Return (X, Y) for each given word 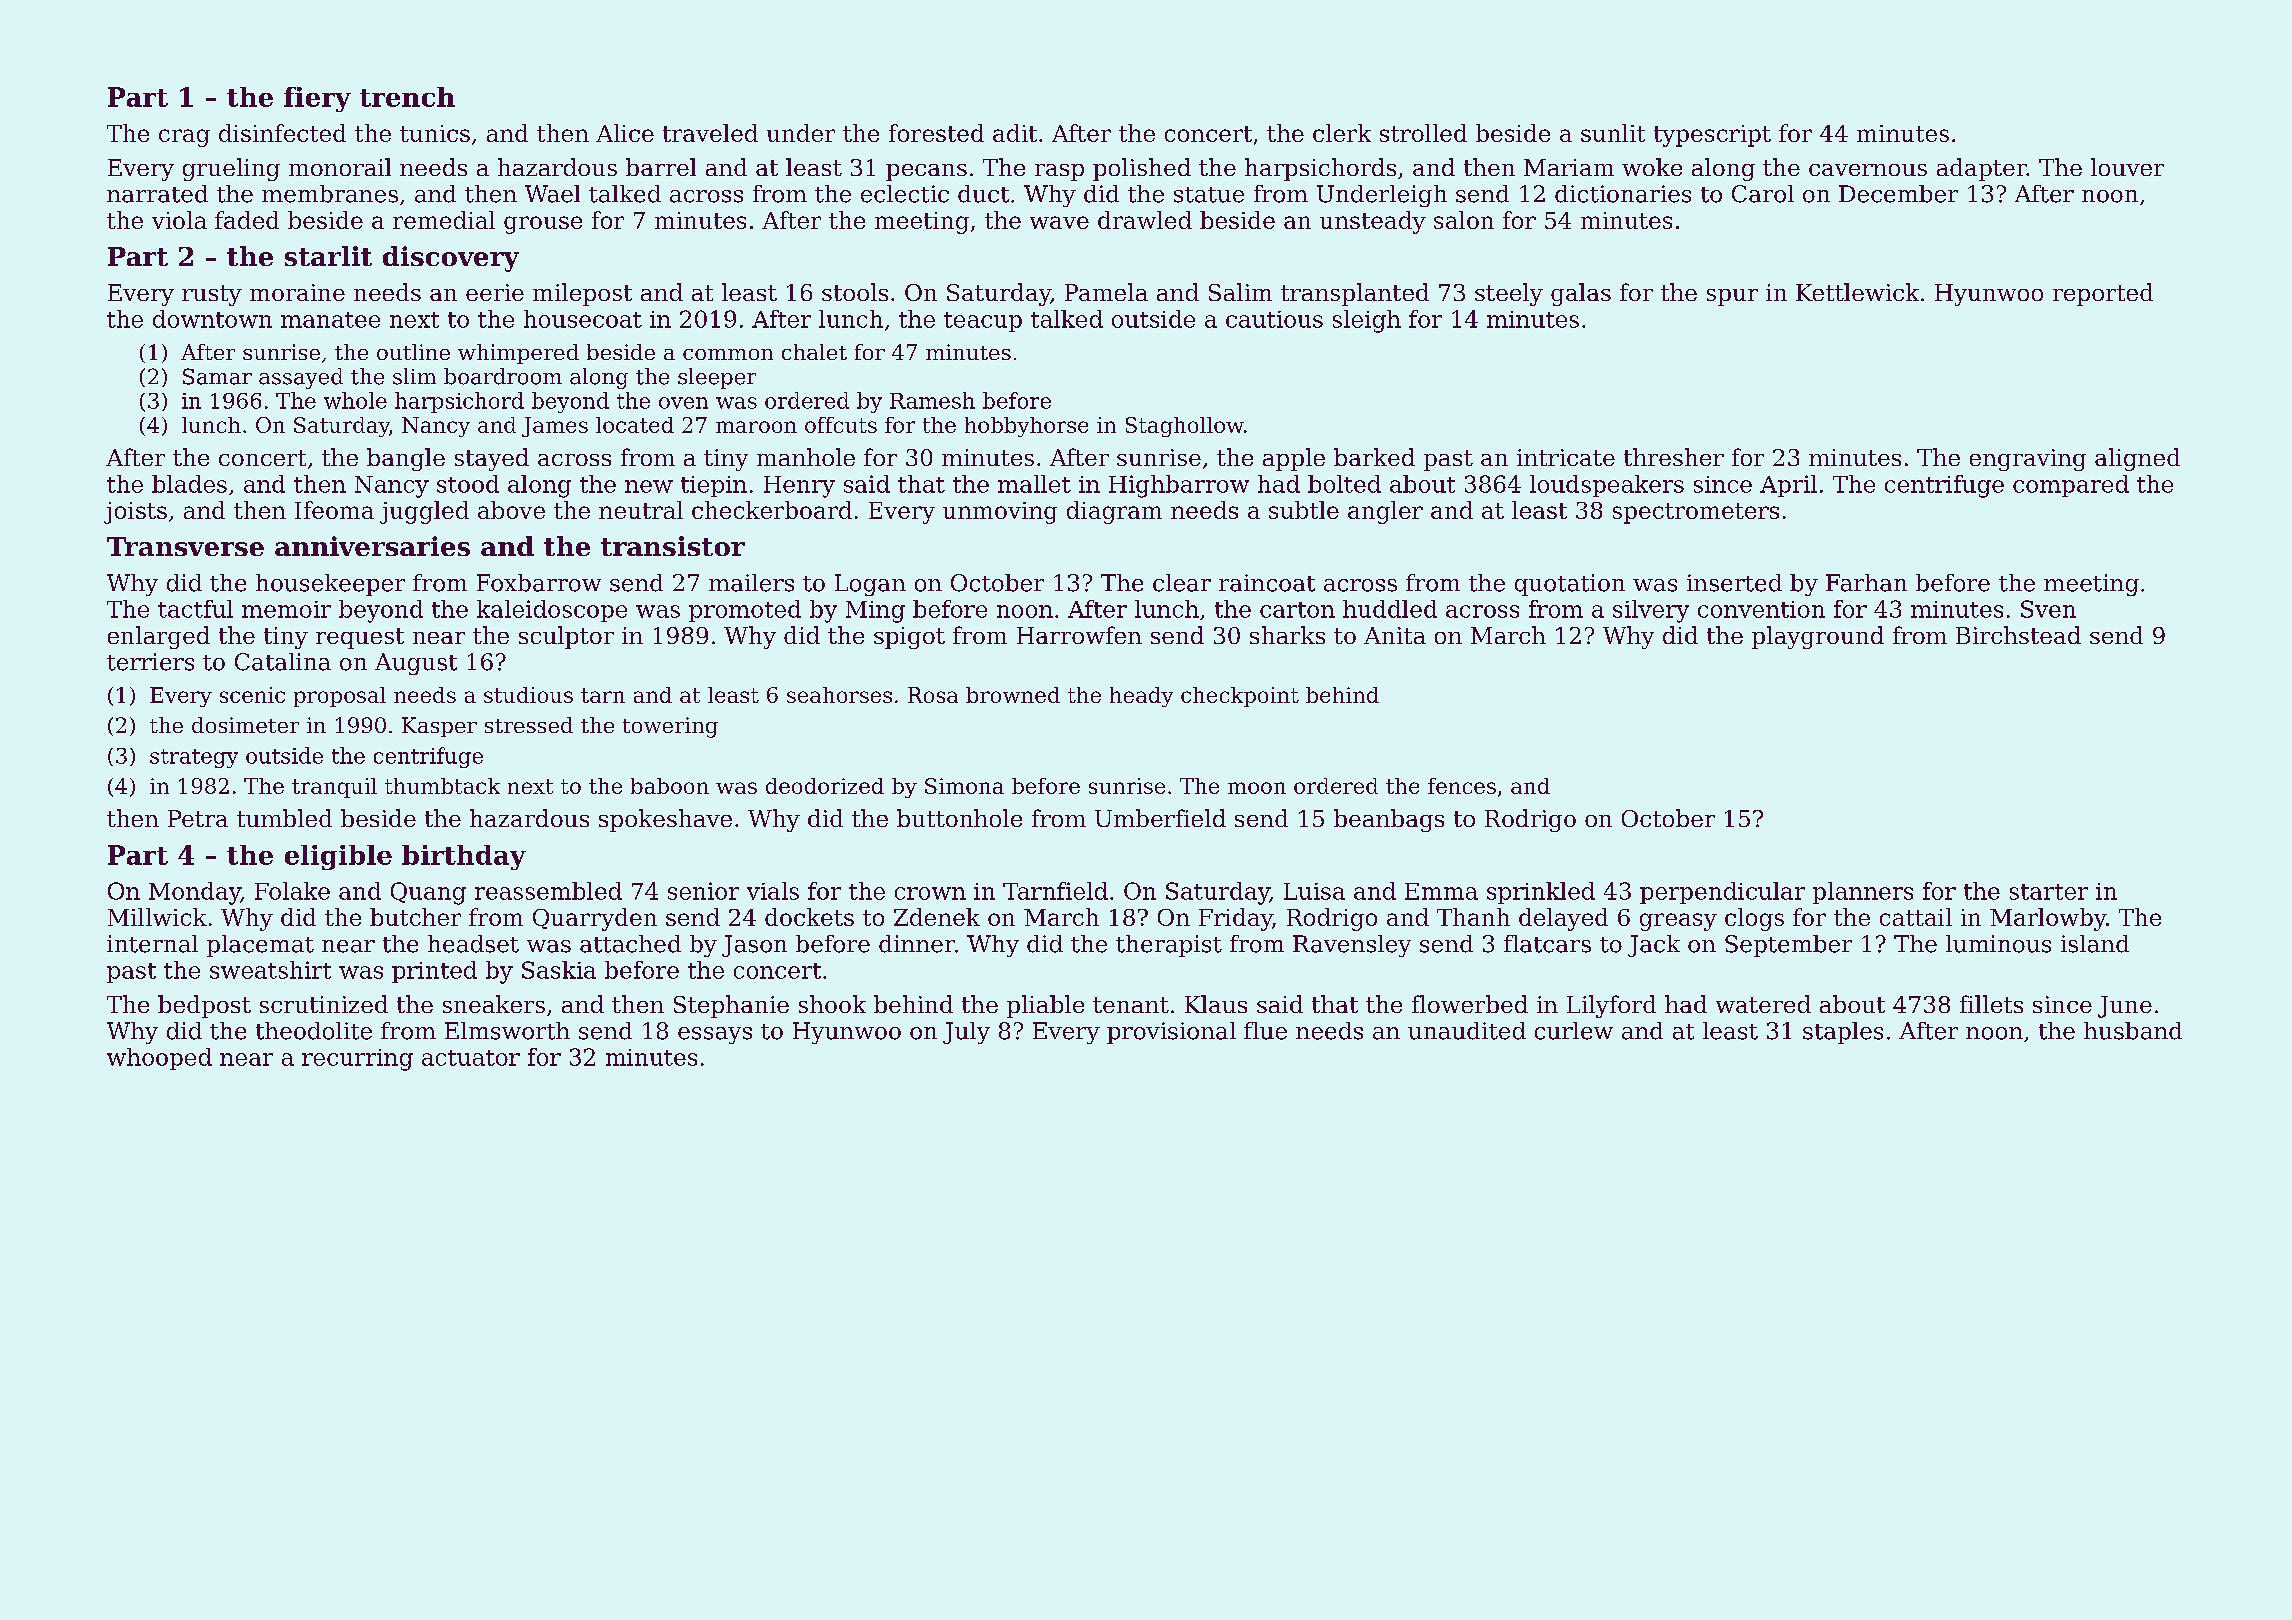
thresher (1674, 457)
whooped (159, 1059)
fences (1462, 786)
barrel (661, 167)
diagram (1114, 512)
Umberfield (1160, 818)
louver (2127, 167)
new (649, 486)
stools (855, 292)
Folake (292, 891)
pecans (926, 172)
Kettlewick (1857, 292)
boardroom (503, 376)
